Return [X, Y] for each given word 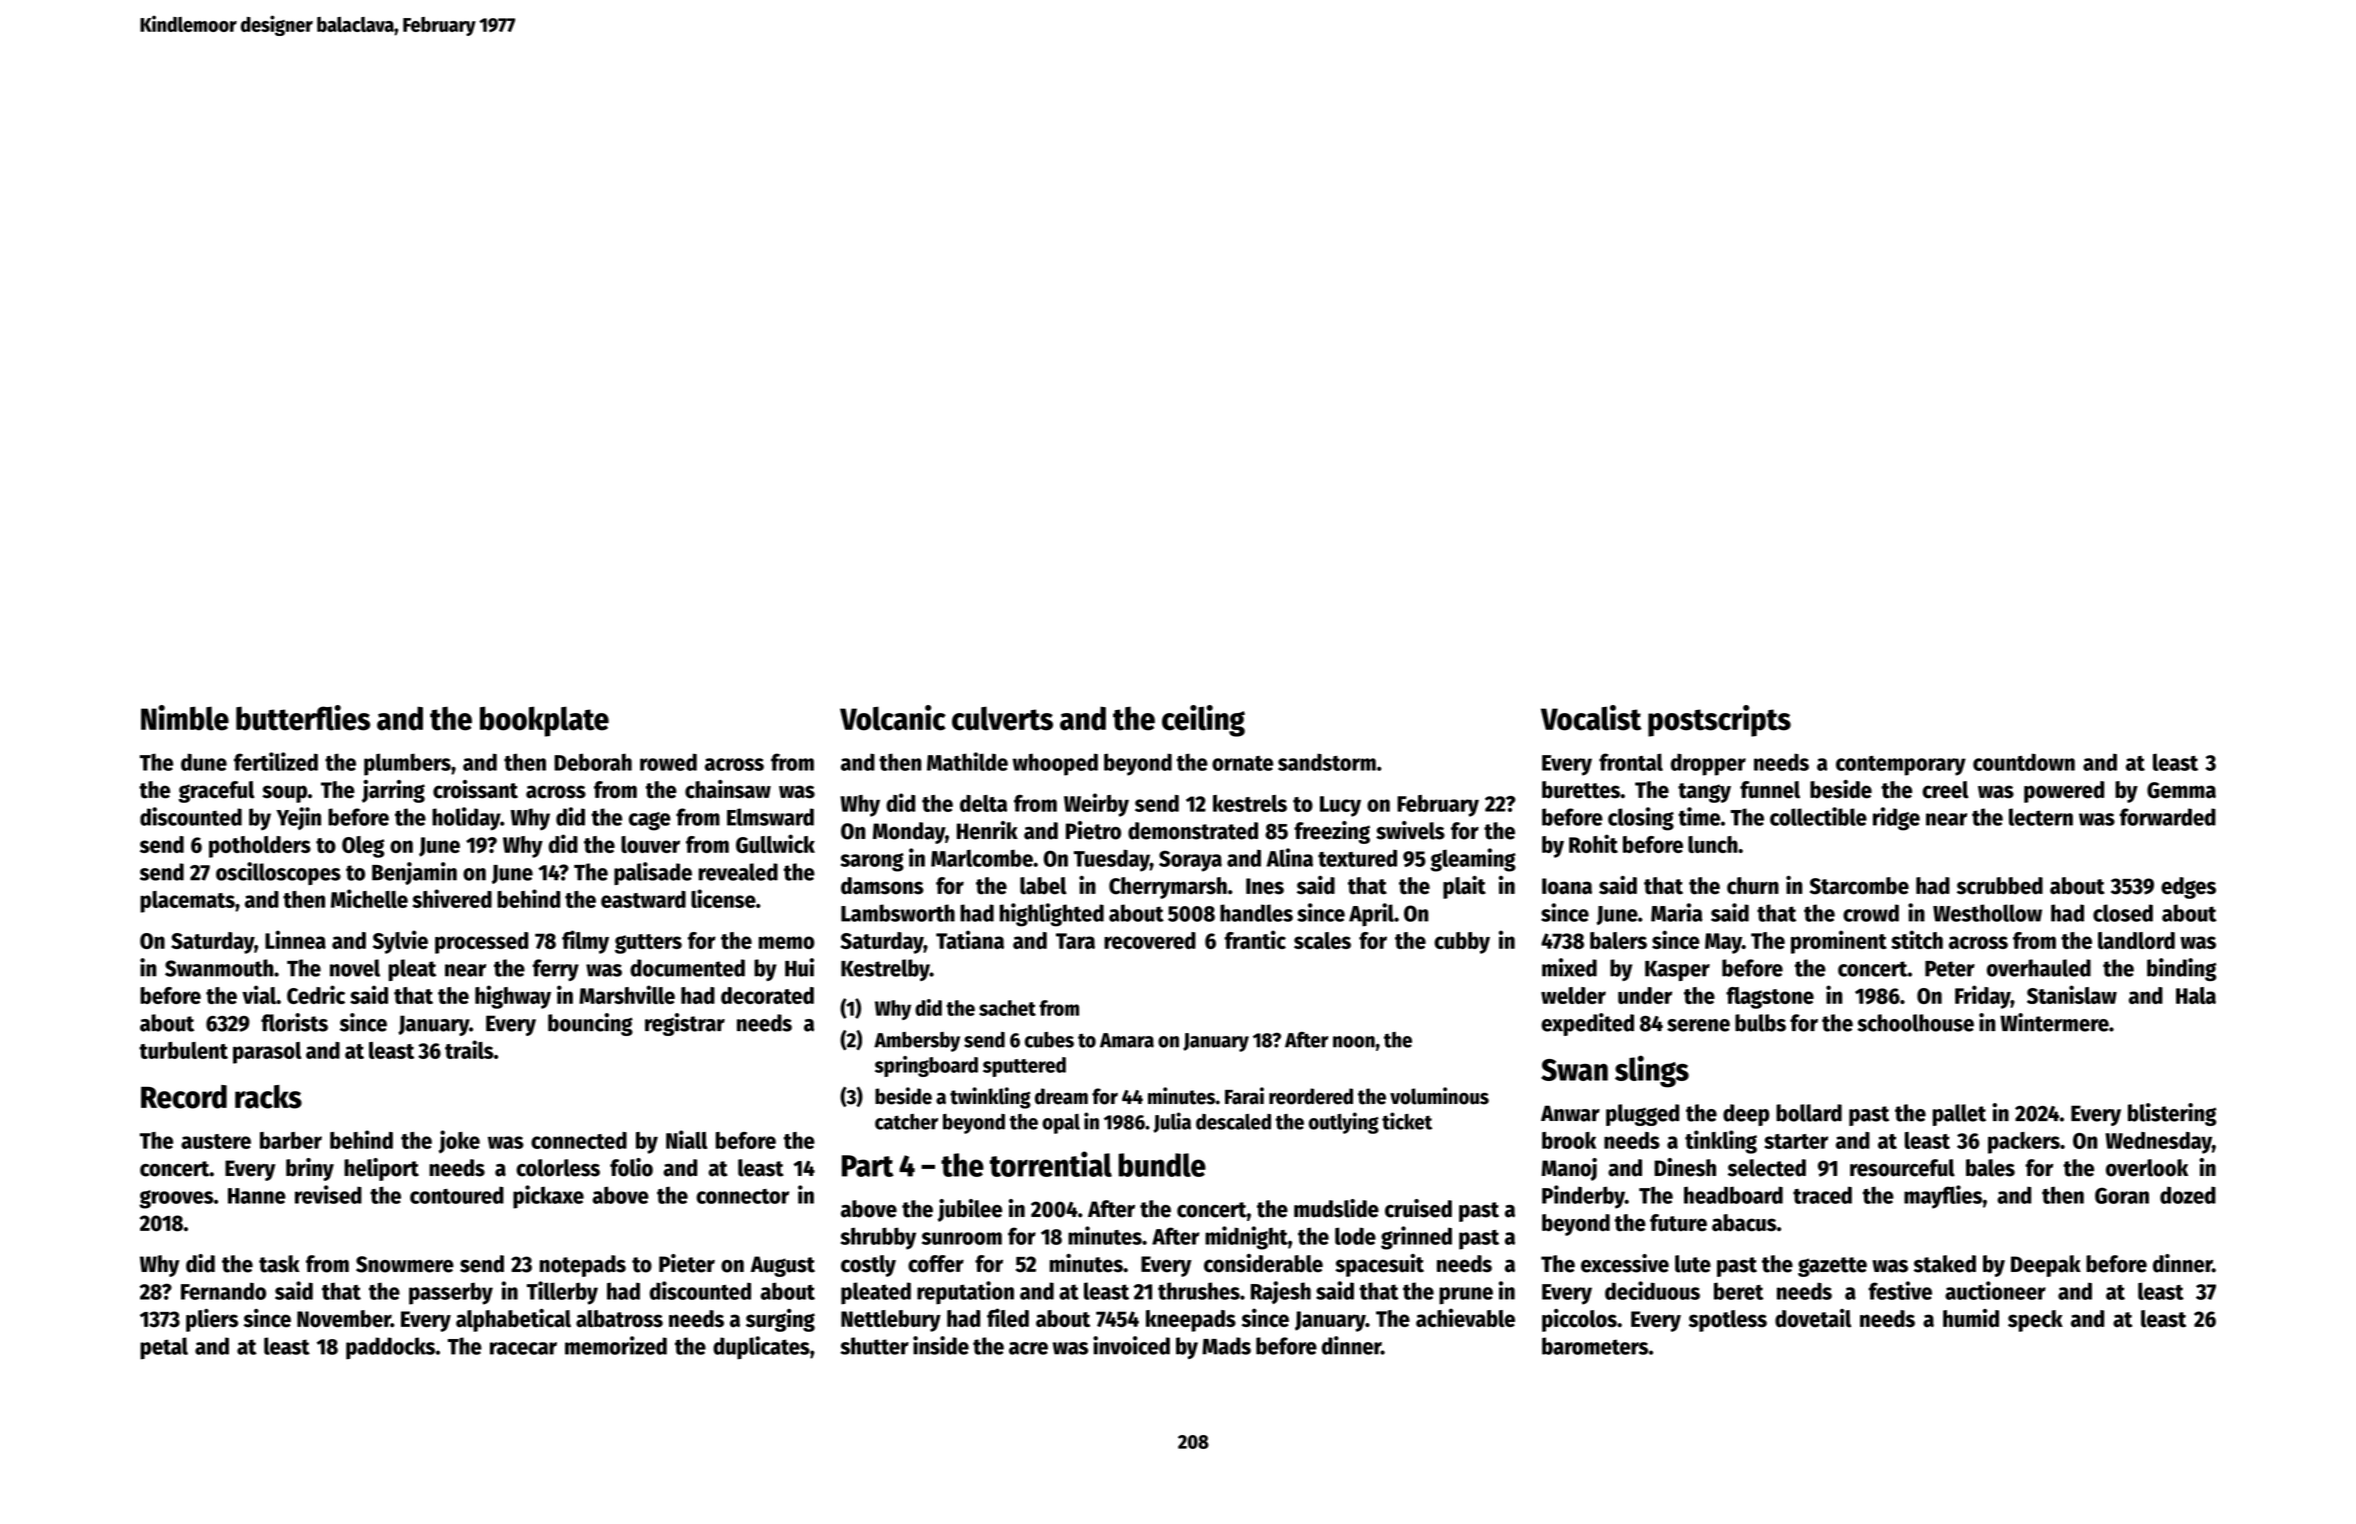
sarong [872, 862]
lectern [2041, 817]
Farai [1244, 1096]
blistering [2172, 1114]
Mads [1226, 1346]
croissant [475, 789]
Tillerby [562, 1293]
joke [459, 1142]
